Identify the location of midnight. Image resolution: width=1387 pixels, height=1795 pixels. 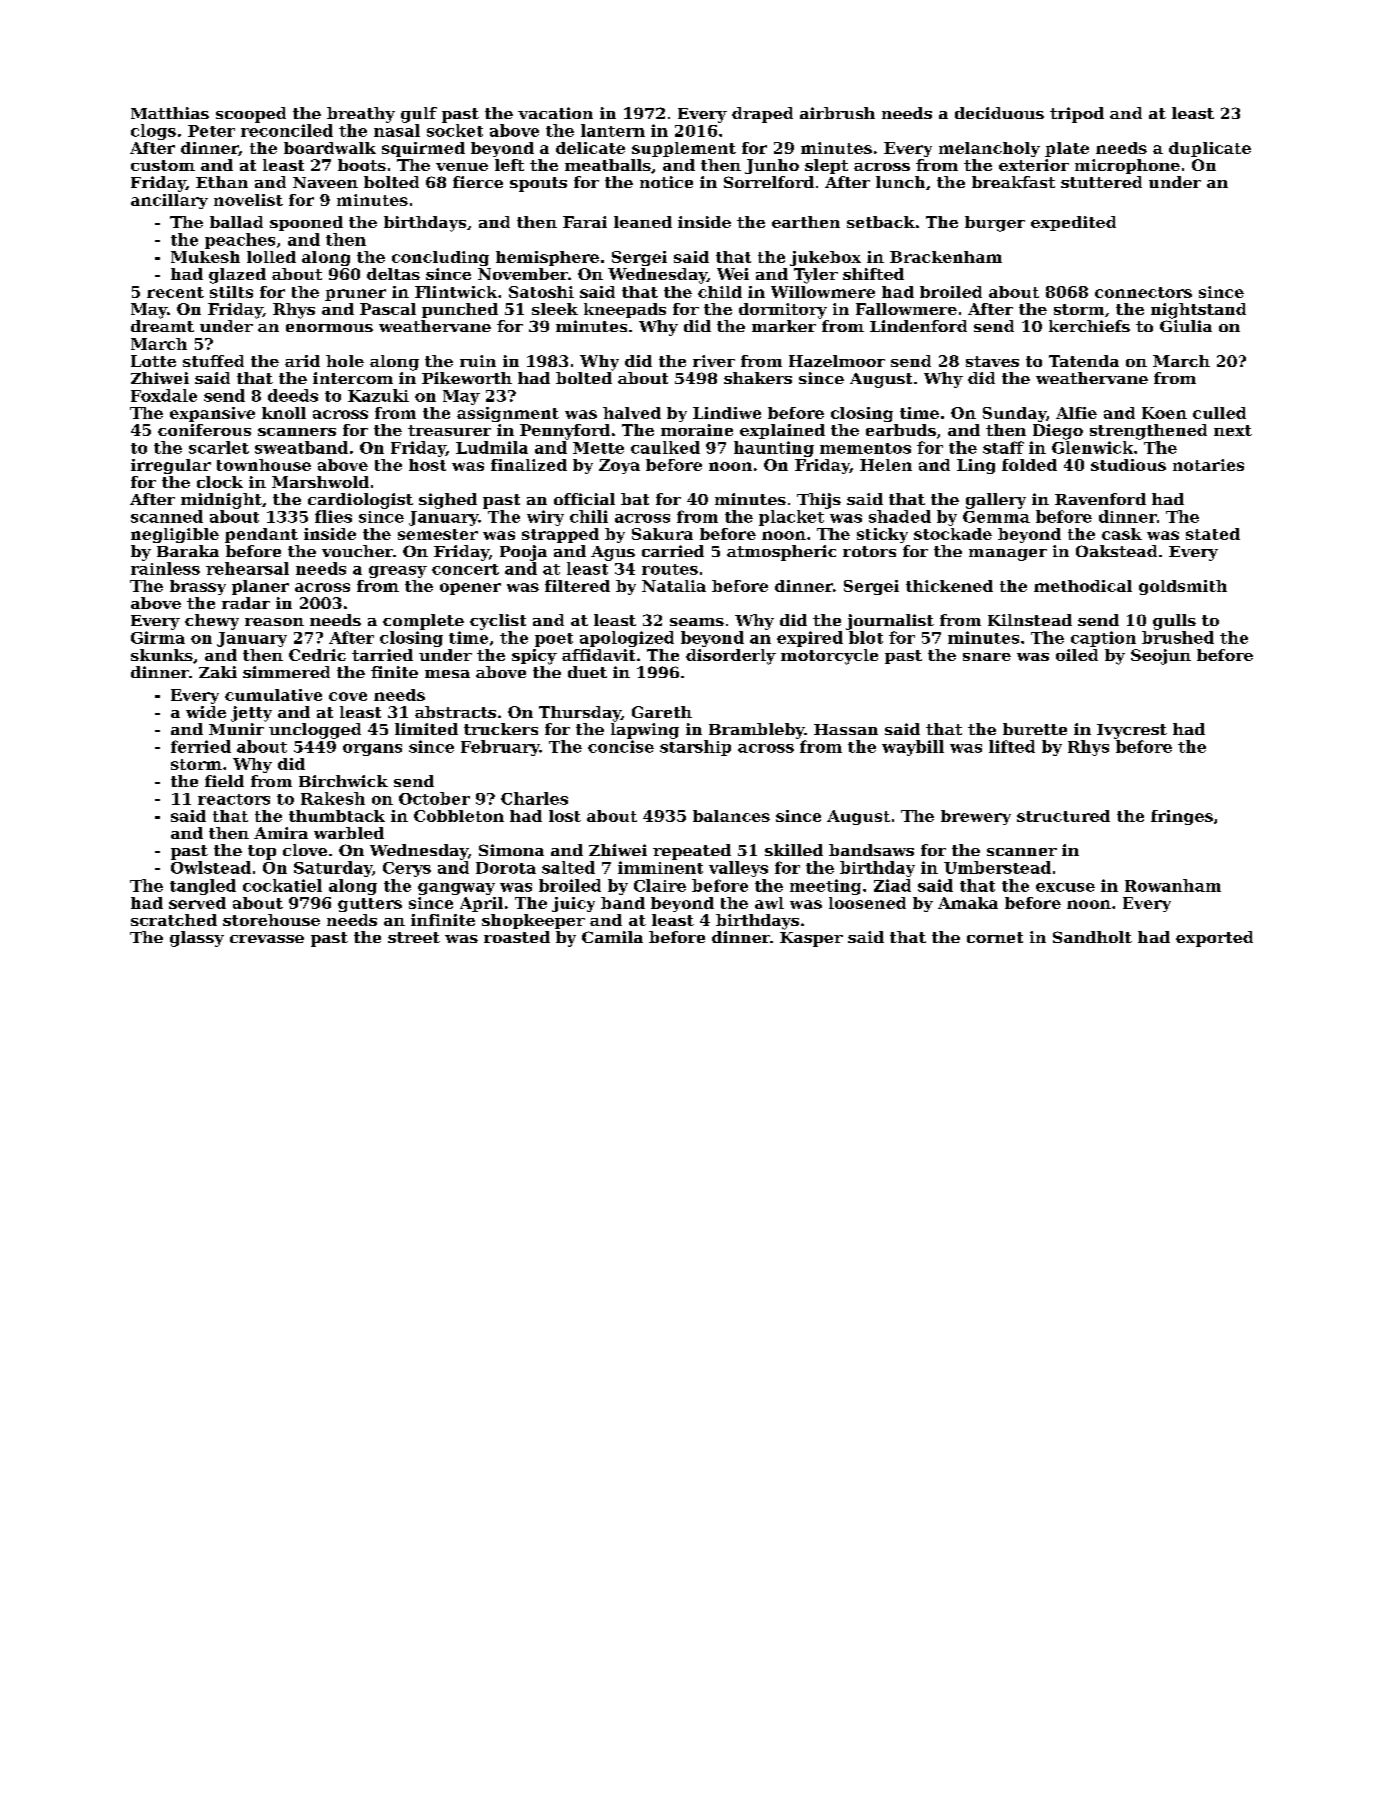
(221, 501).
